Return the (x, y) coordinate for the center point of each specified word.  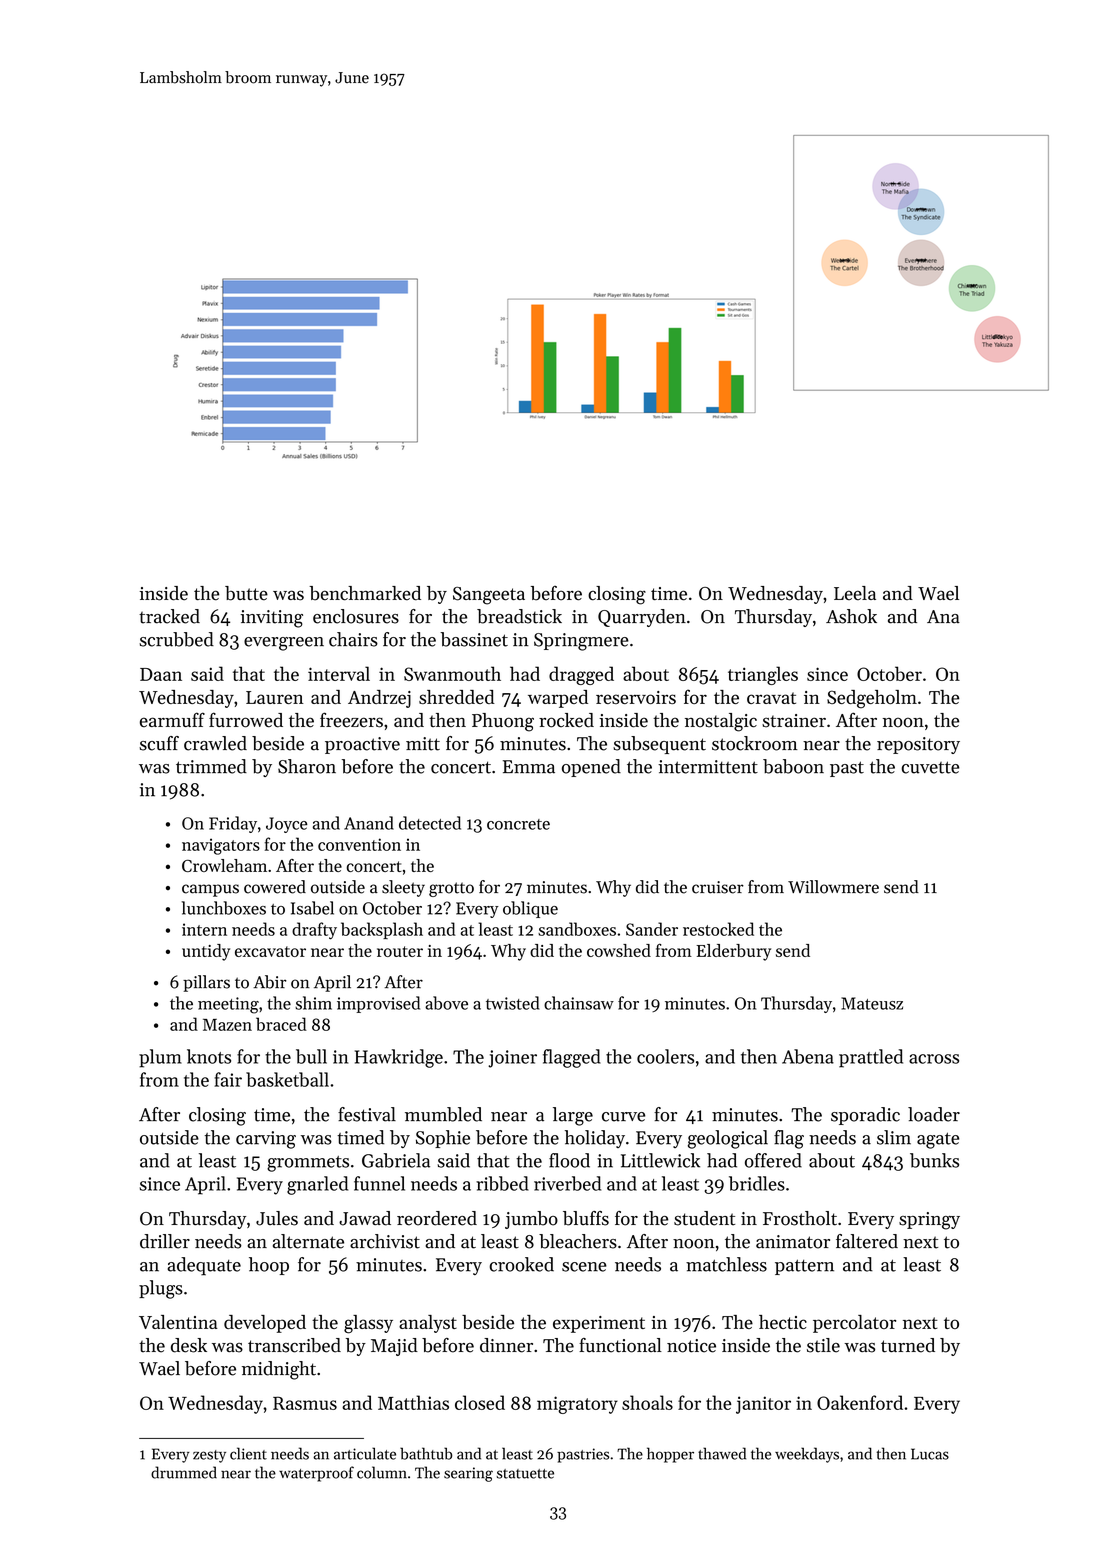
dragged (581, 675)
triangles (763, 675)
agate (938, 1140)
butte (246, 593)
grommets (308, 1164)
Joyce (287, 825)
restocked (718, 929)
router (400, 951)
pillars (206, 983)
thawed (722, 1453)
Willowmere (833, 887)
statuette (525, 1474)
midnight (279, 1370)
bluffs (586, 1218)
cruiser (718, 887)
